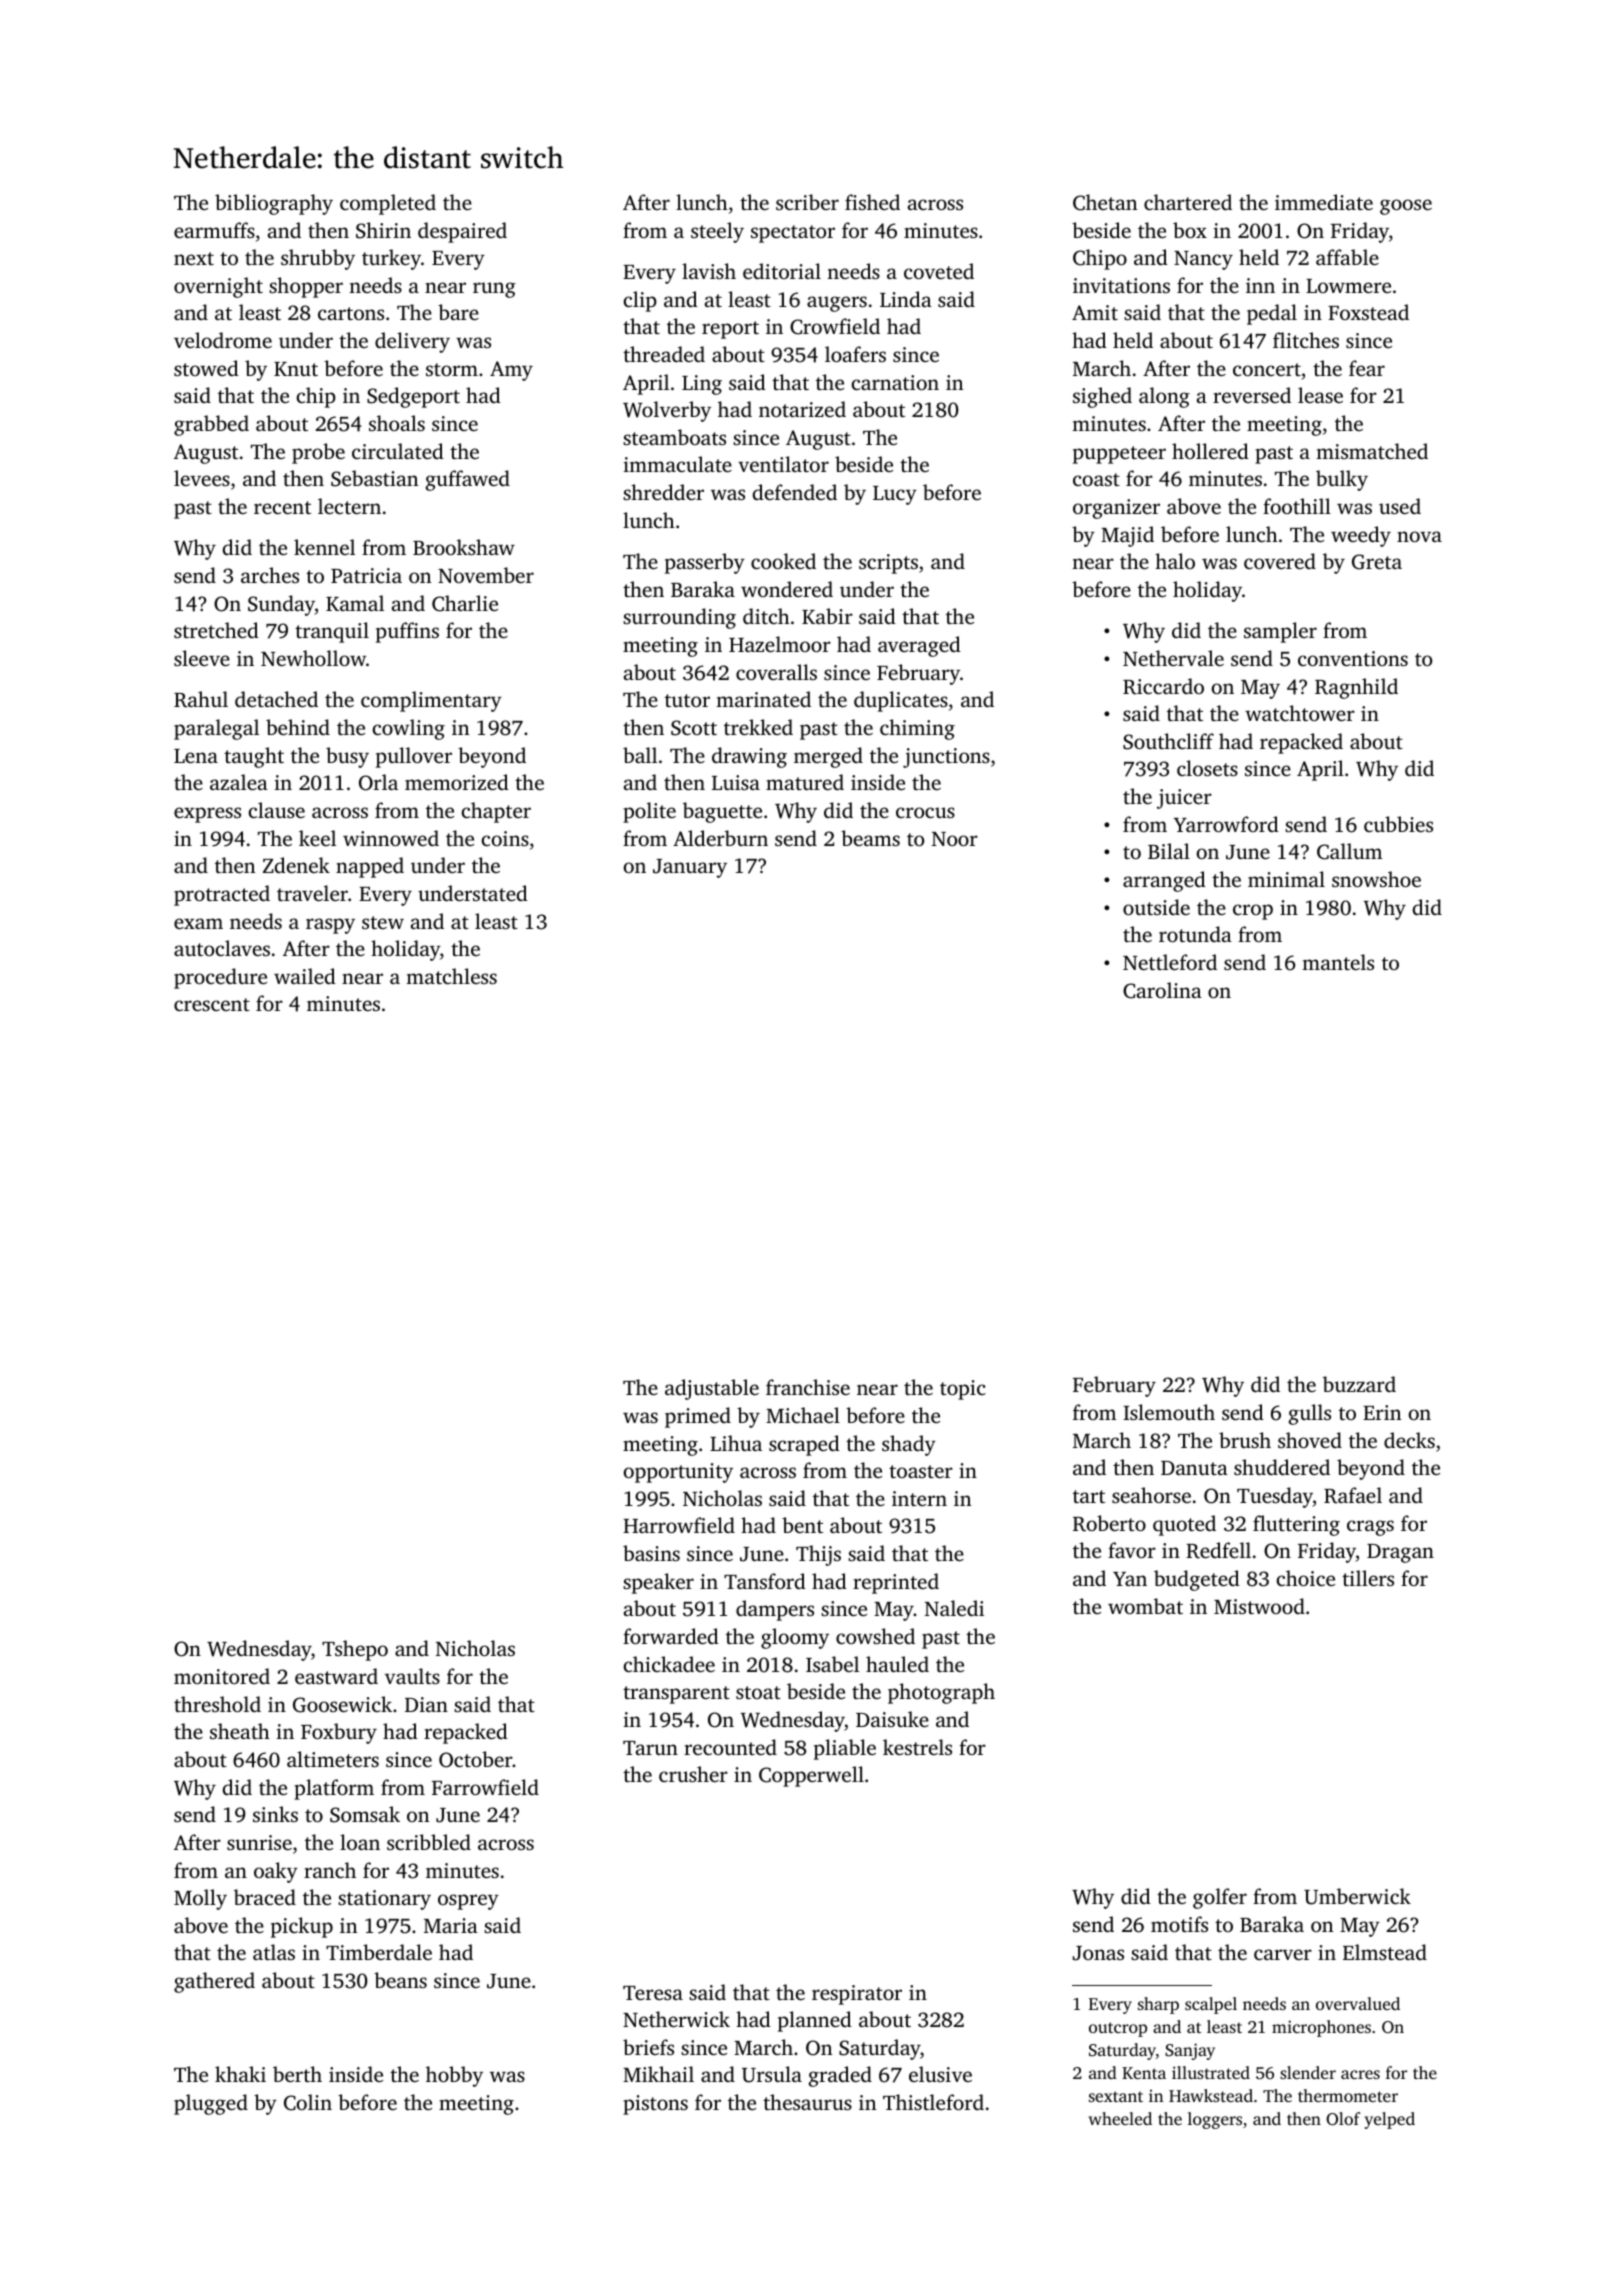  What do you see at coordinates (954, 1608) in the page?
I see `Naledi` at bounding box center [954, 1608].
